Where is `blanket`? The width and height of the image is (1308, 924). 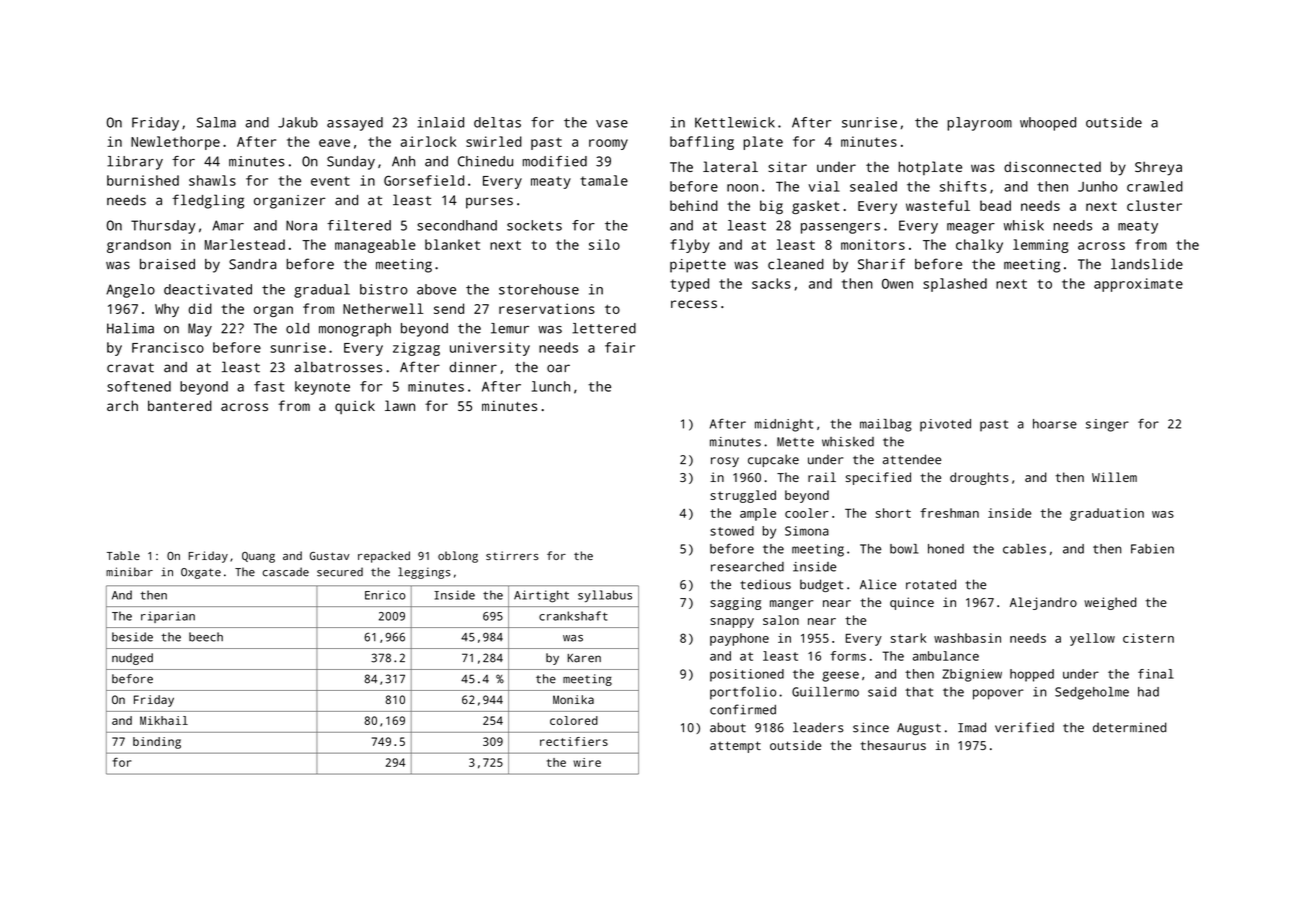
blanket is located at coordinates (452, 244).
